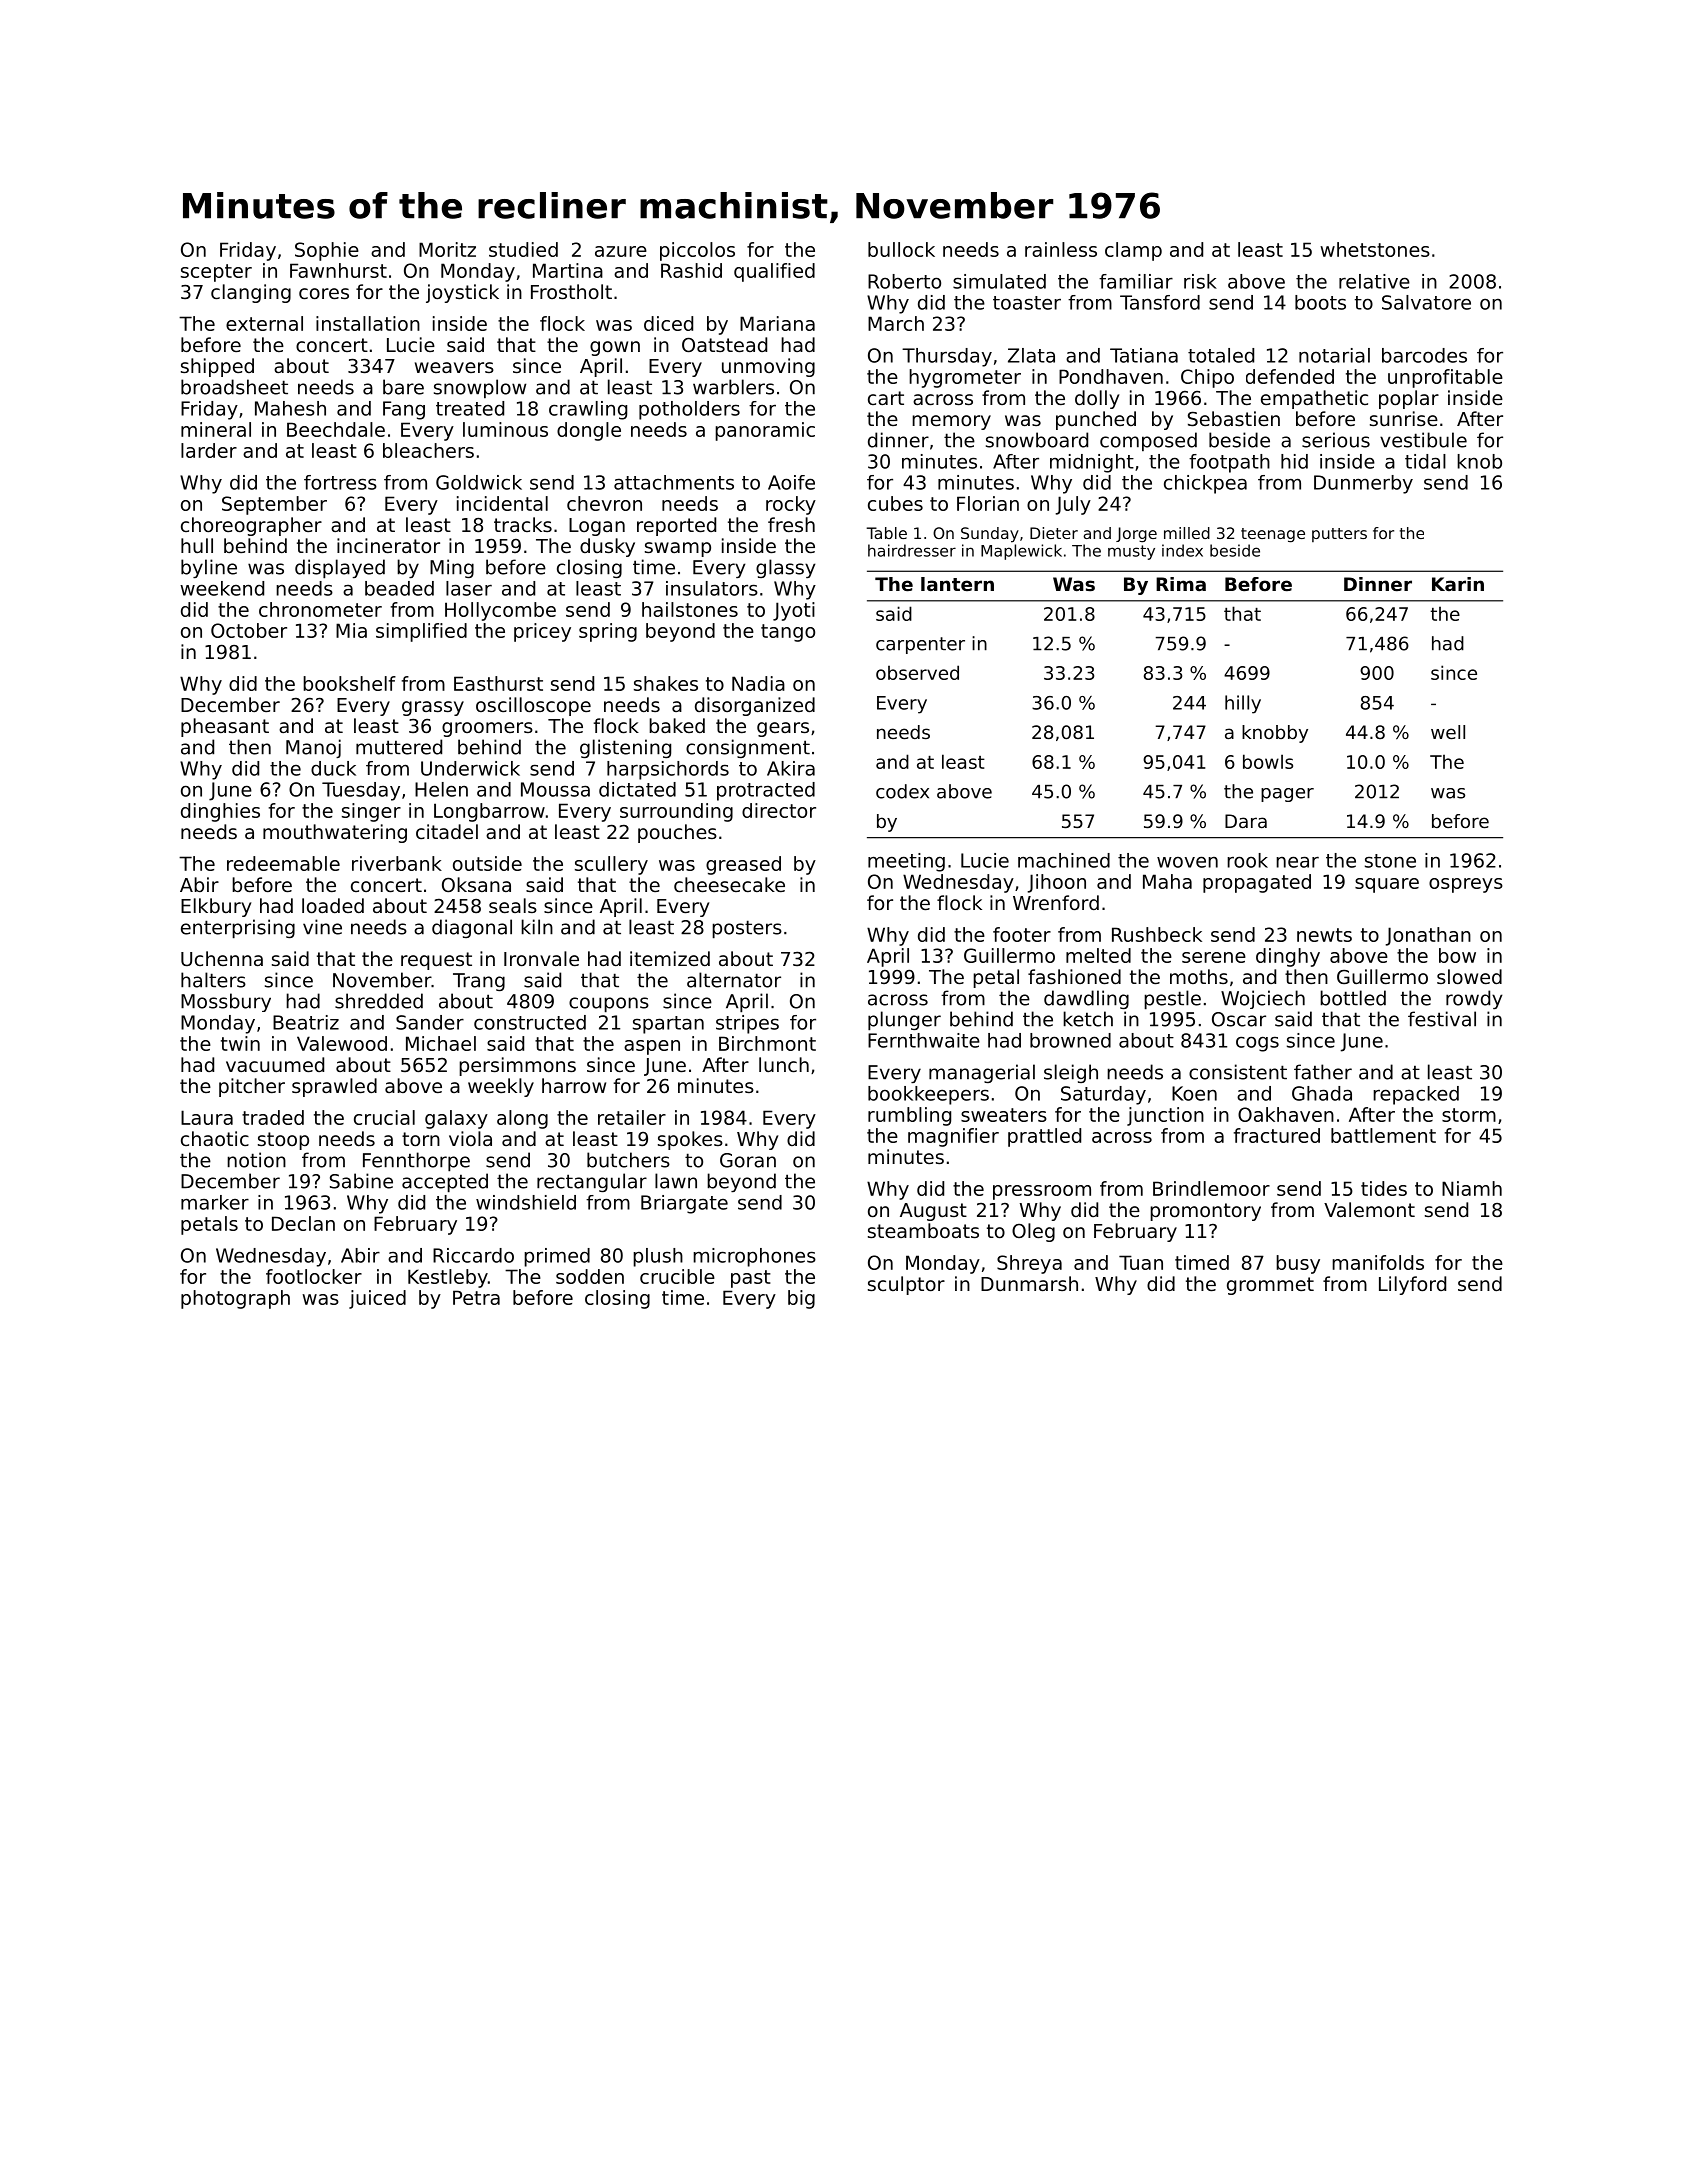 The image size is (1683, 2178). What do you see at coordinates (668, 1025) in the page?
I see `spartan` at bounding box center [668, 1025].
